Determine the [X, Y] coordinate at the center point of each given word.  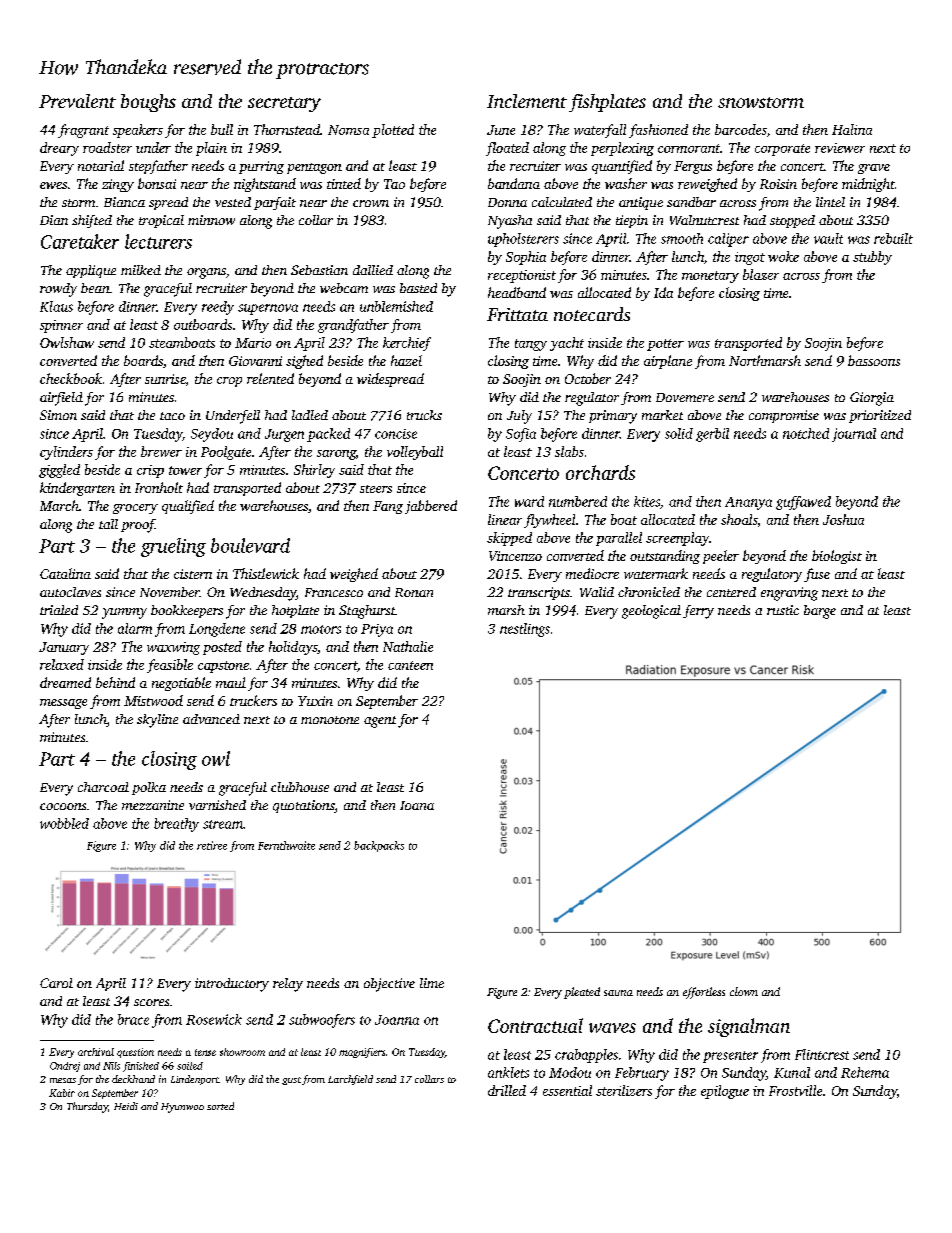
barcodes [741, 129]
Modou [570, 1072]
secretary [284, 104]
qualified [188, 507]
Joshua [843, 519]
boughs [148, 103]
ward [529, 501]
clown [744, 991]
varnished [217, 805]
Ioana [417, 805]
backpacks [379, 846]
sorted [220, 1106]
